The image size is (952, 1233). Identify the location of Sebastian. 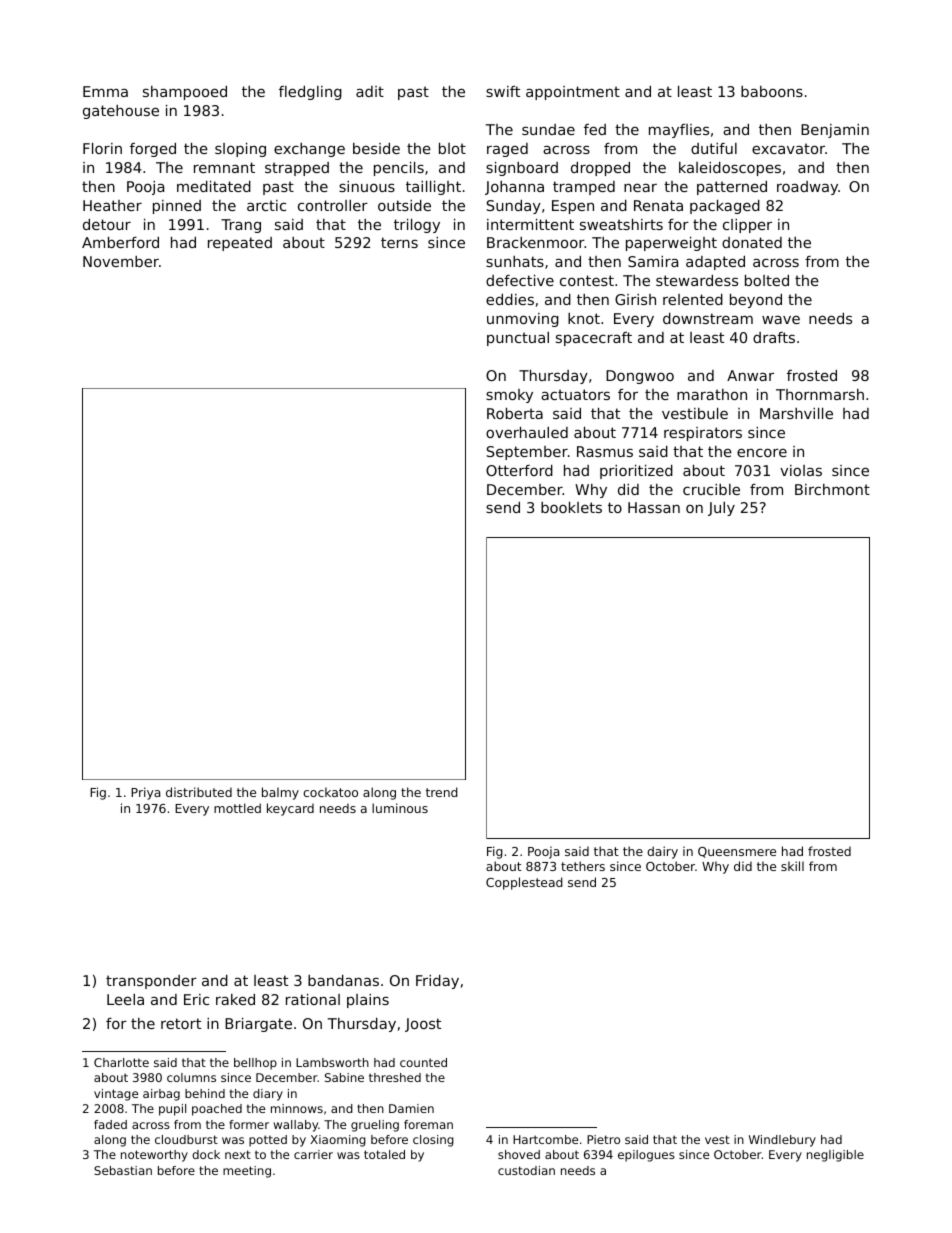
(123, 1170).
